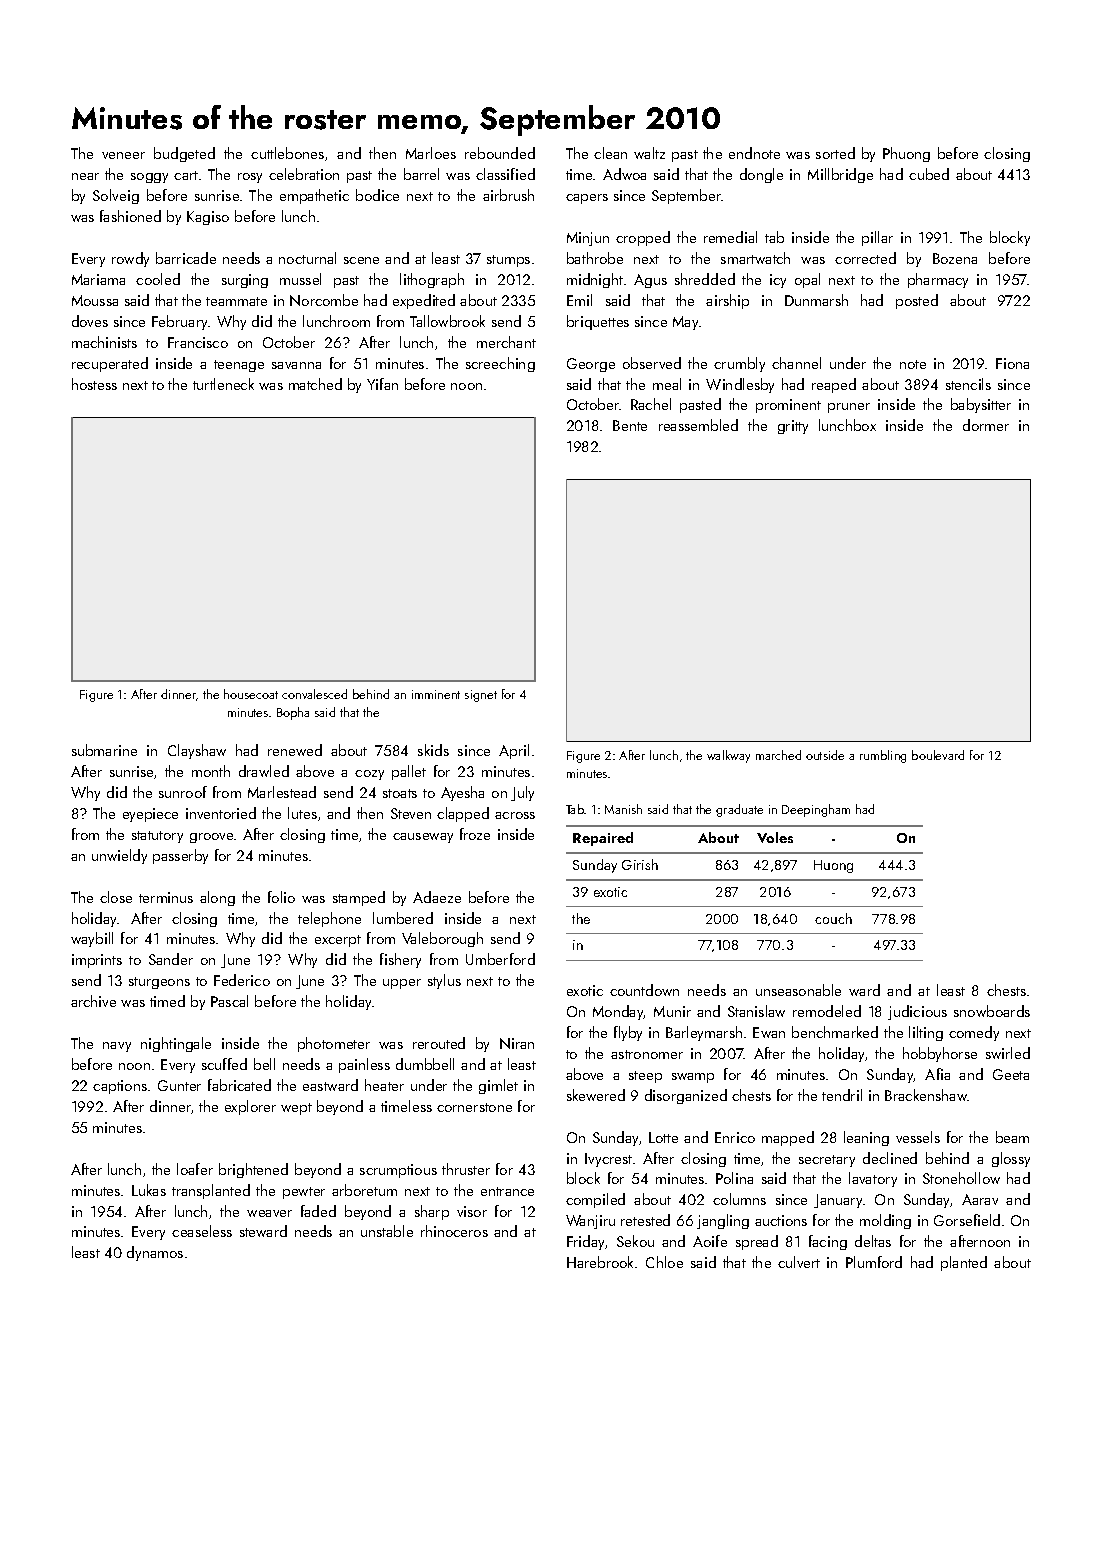 The width and height of the page is (1102, 1559). I want to click on Ivycrest, so click(608, 1160).
